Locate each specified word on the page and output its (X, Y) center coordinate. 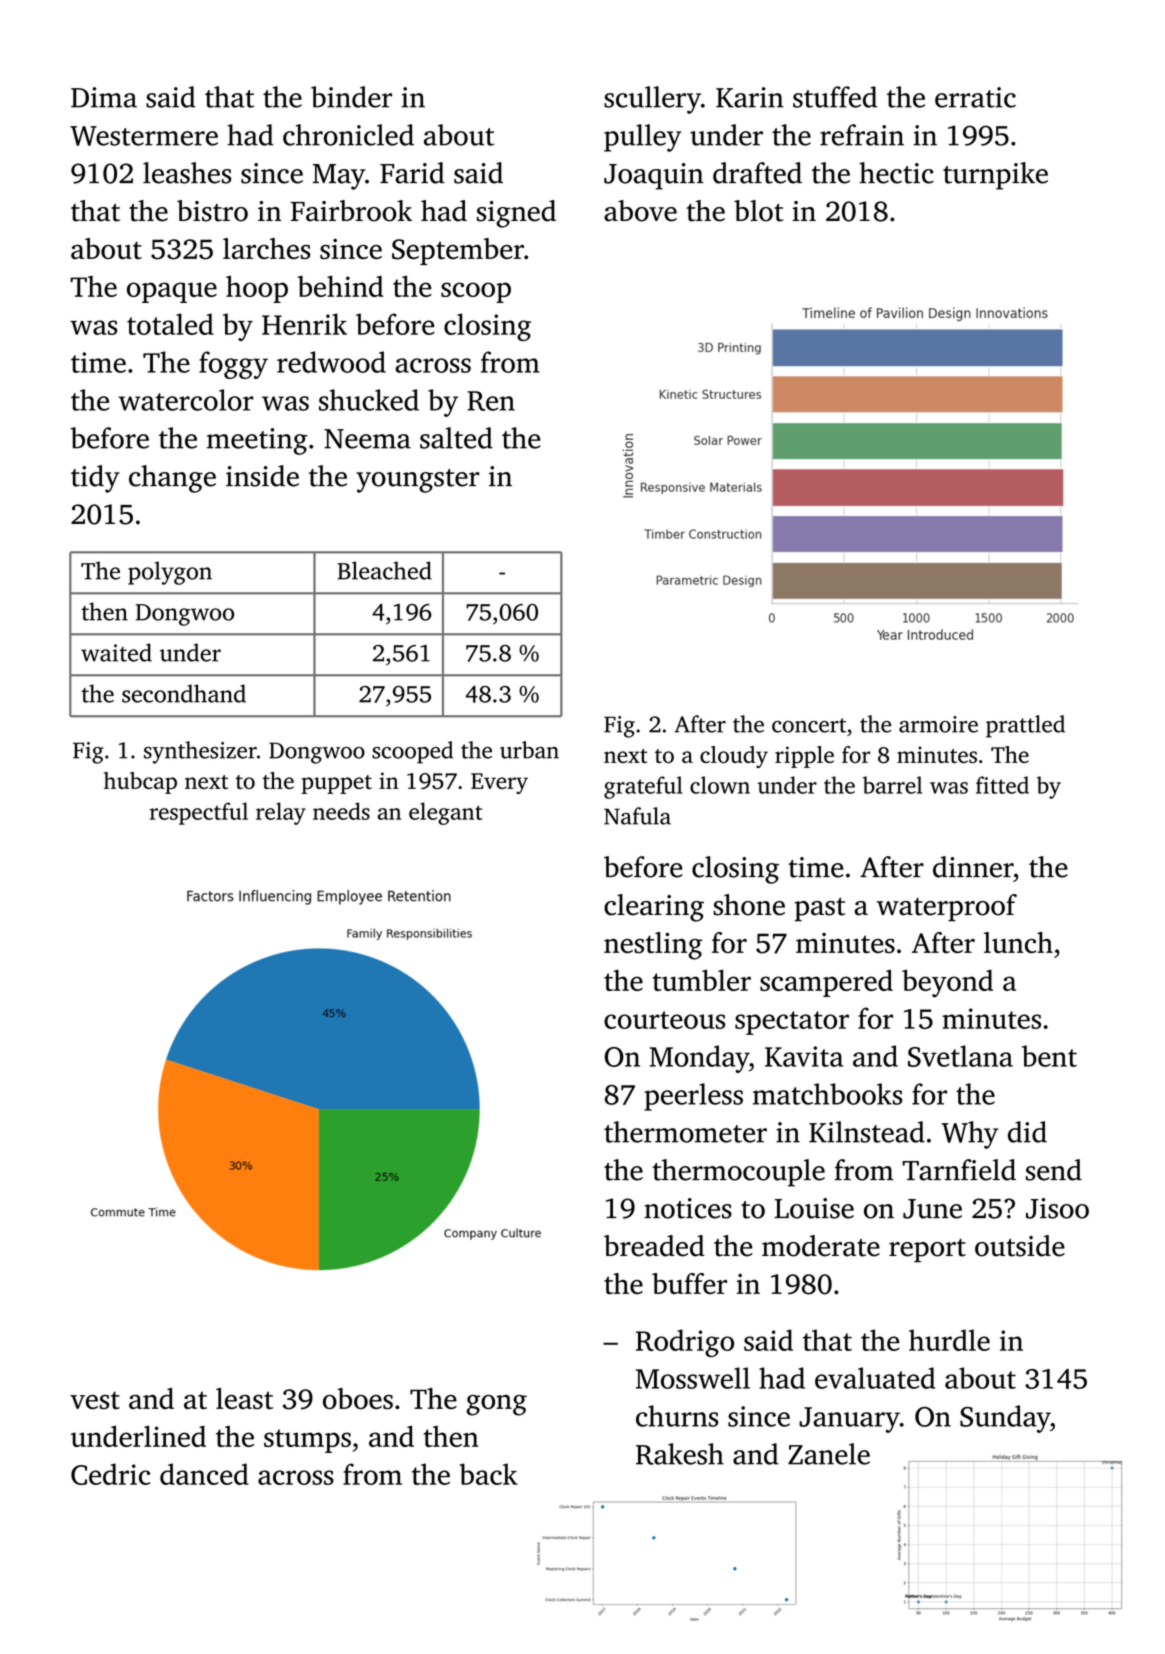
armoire (938, 724)
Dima (104, 97)
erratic (975, 97)
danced (204, 1474)
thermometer (685, 1132)
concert (809, 725)
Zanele (829, 1454)
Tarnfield (959, 1170)
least (244, 1398)
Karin (750, 97)
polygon (170, 573)
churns (677, 1416)
